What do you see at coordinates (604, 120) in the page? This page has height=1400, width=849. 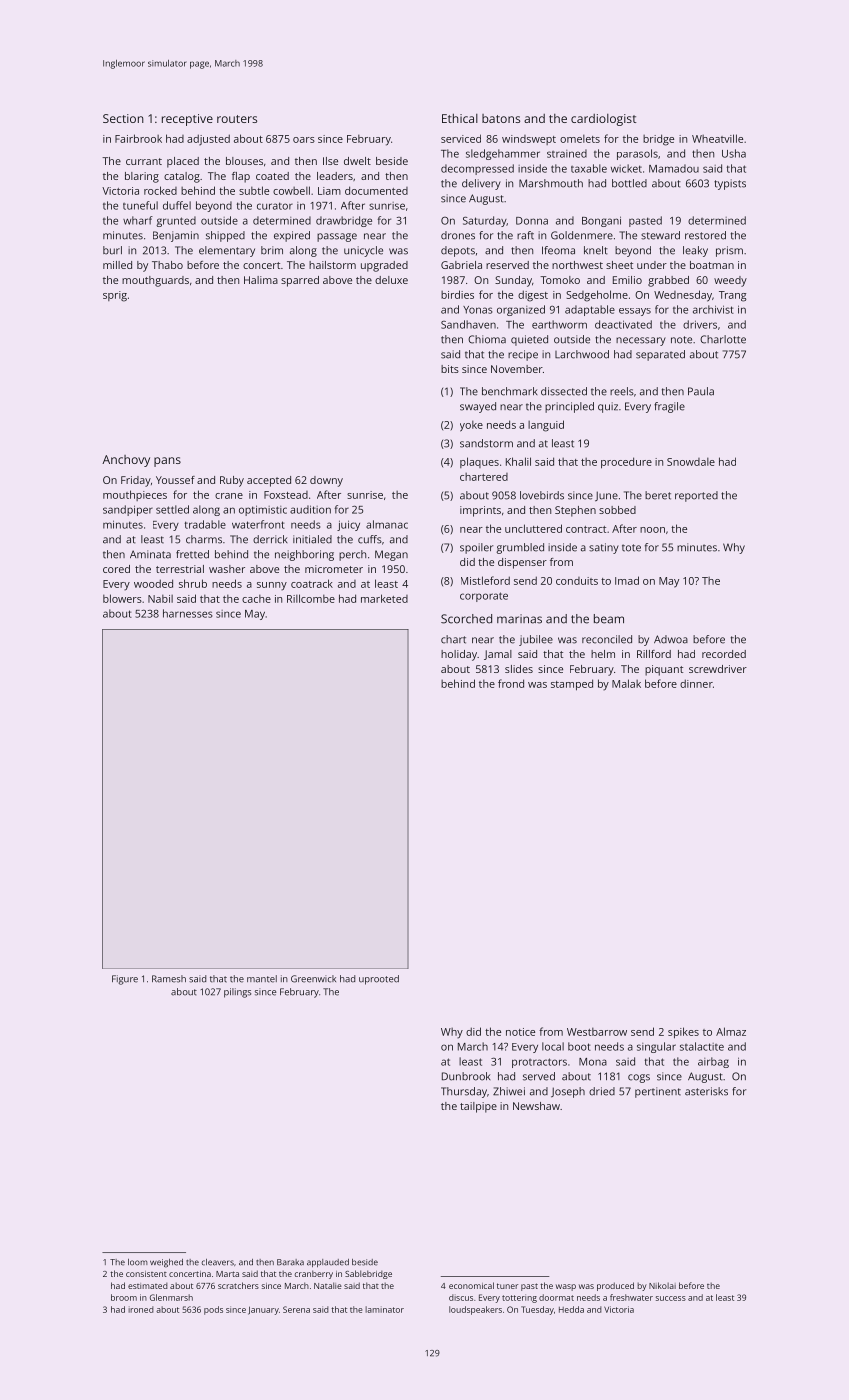 I see `cardiologist` at bounding box center [604, 120].
